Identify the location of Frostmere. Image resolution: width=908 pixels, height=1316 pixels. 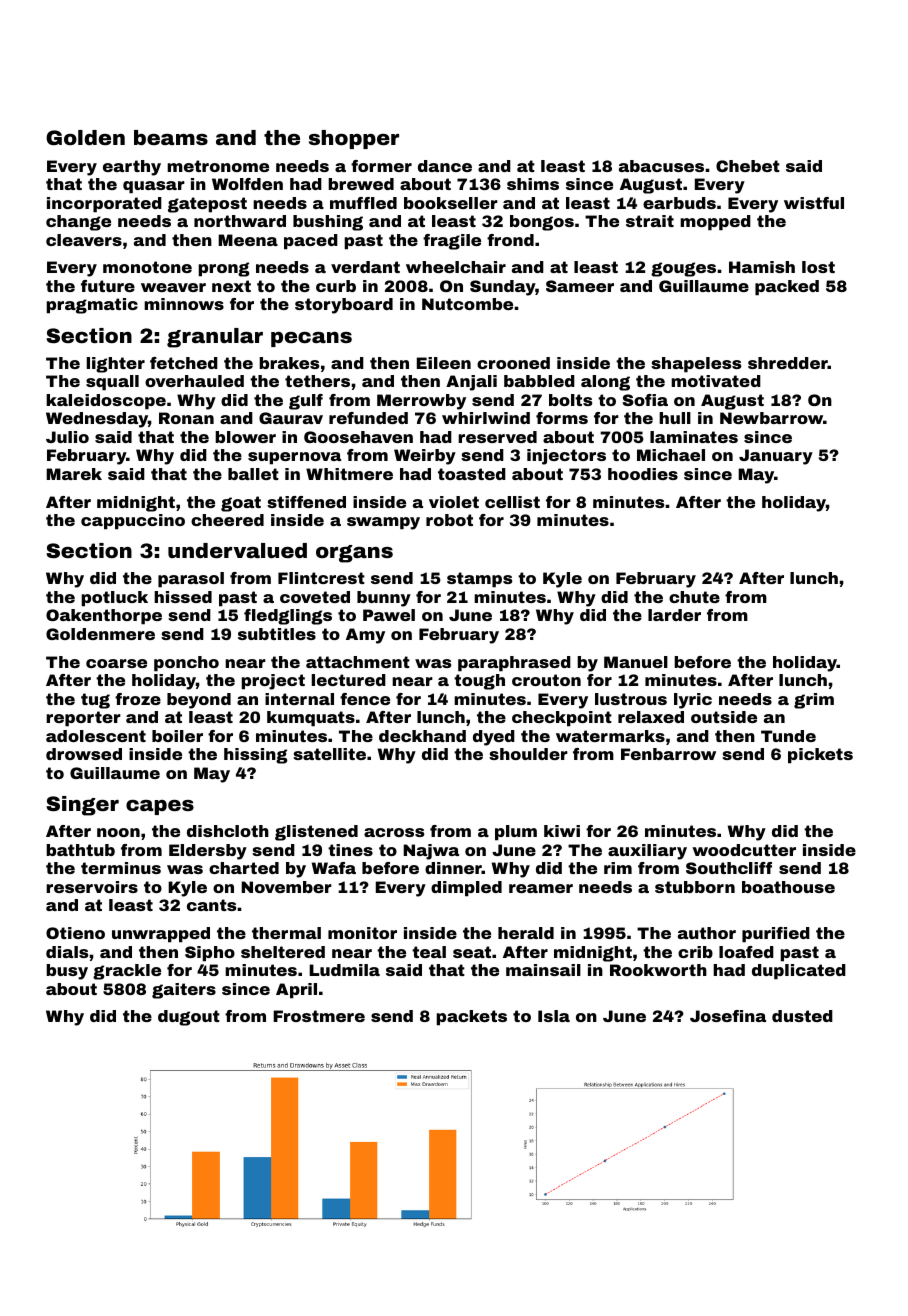
(319, 1016).
